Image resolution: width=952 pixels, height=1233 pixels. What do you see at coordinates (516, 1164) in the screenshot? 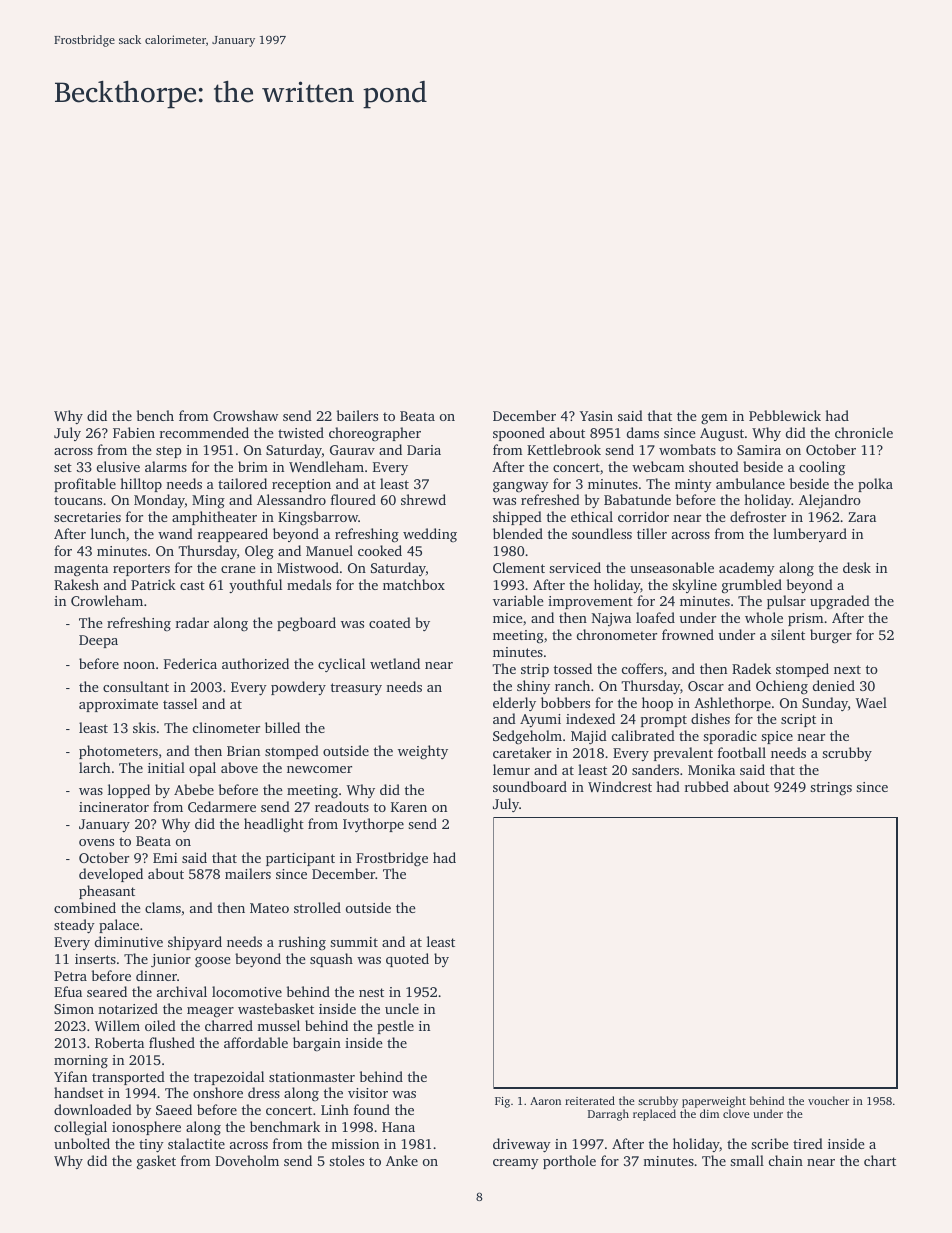
I see `creamy` at bounding box center [516, 1164].
